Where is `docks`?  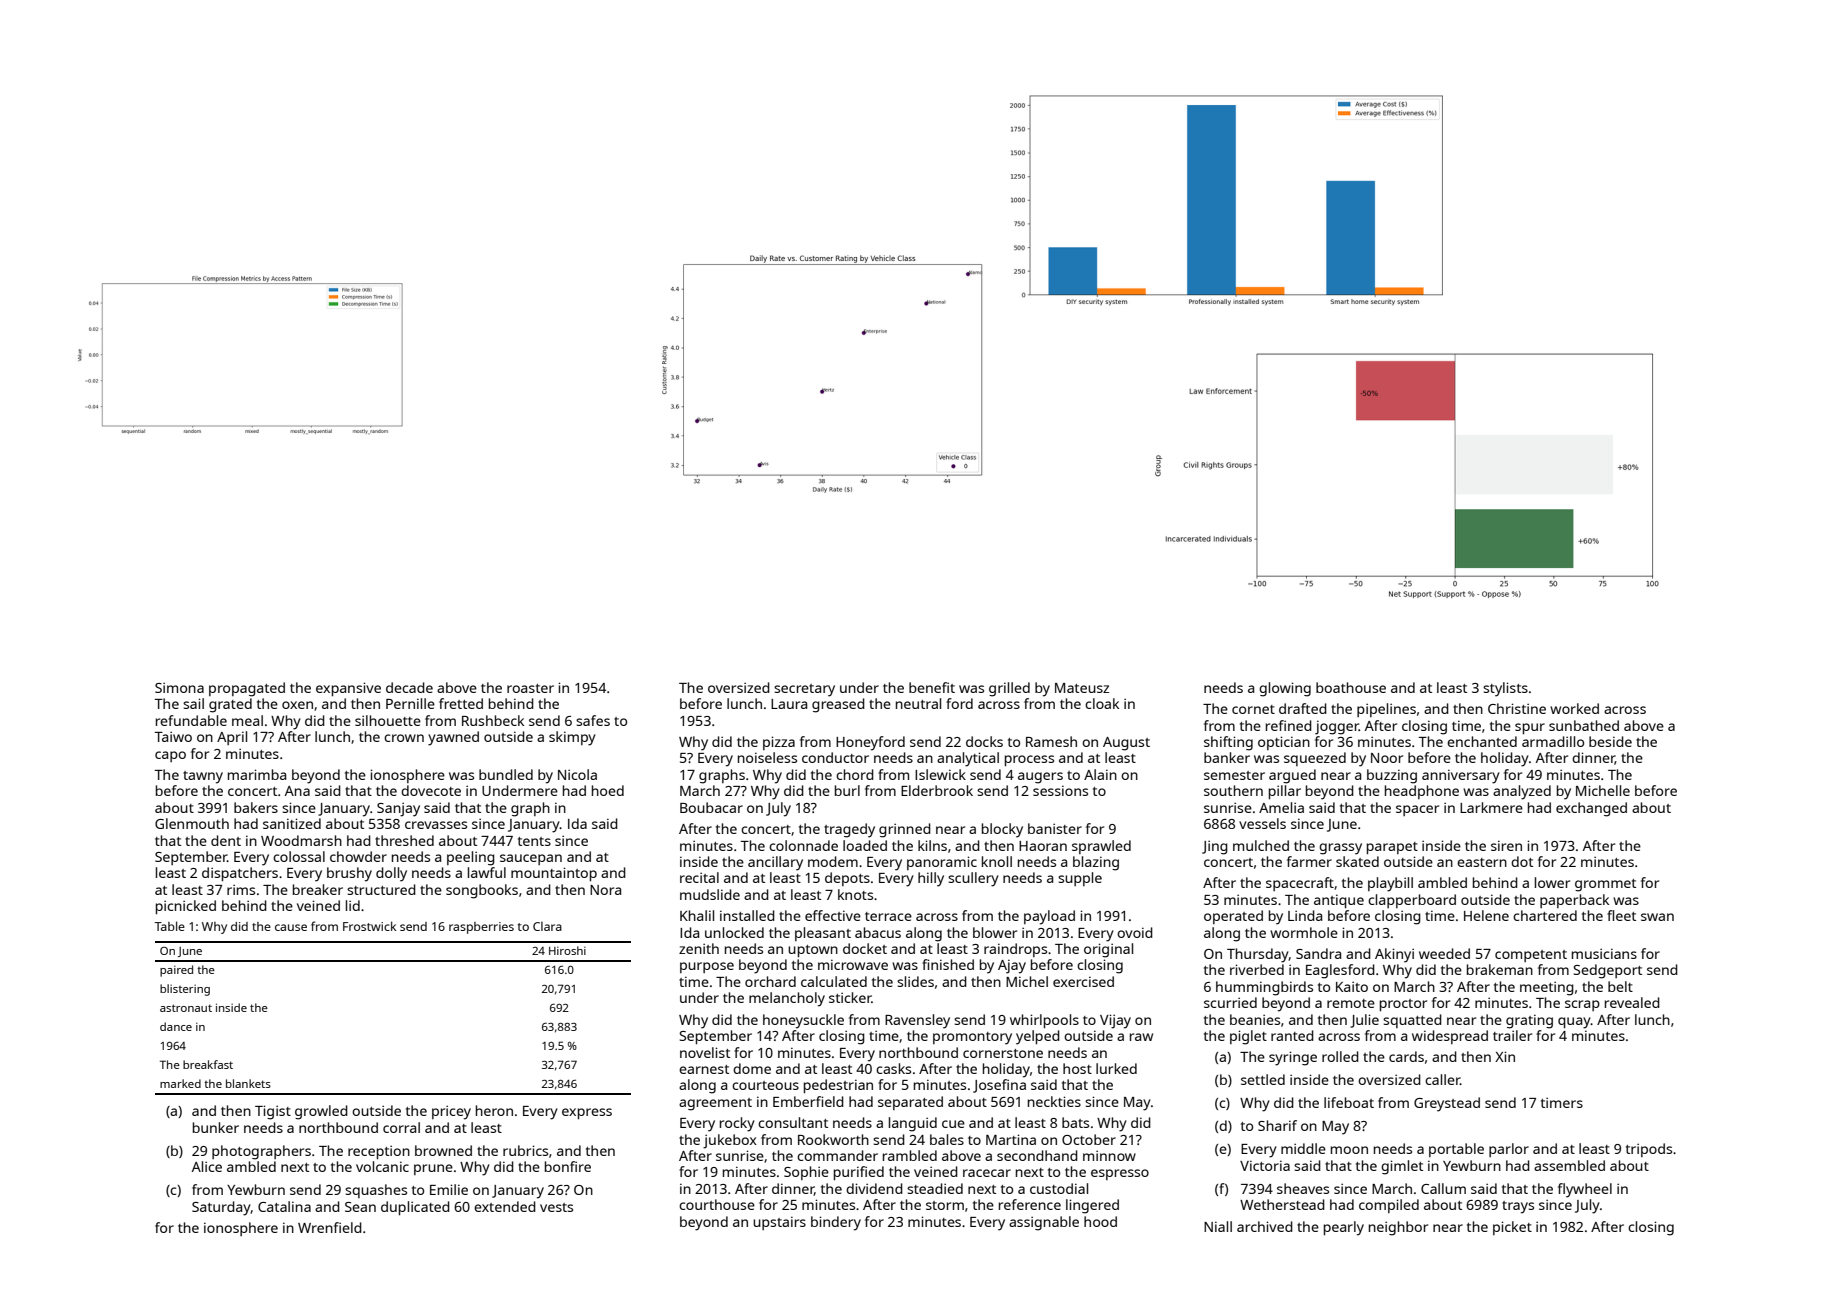
docks is located at coordinates (984, 741).
